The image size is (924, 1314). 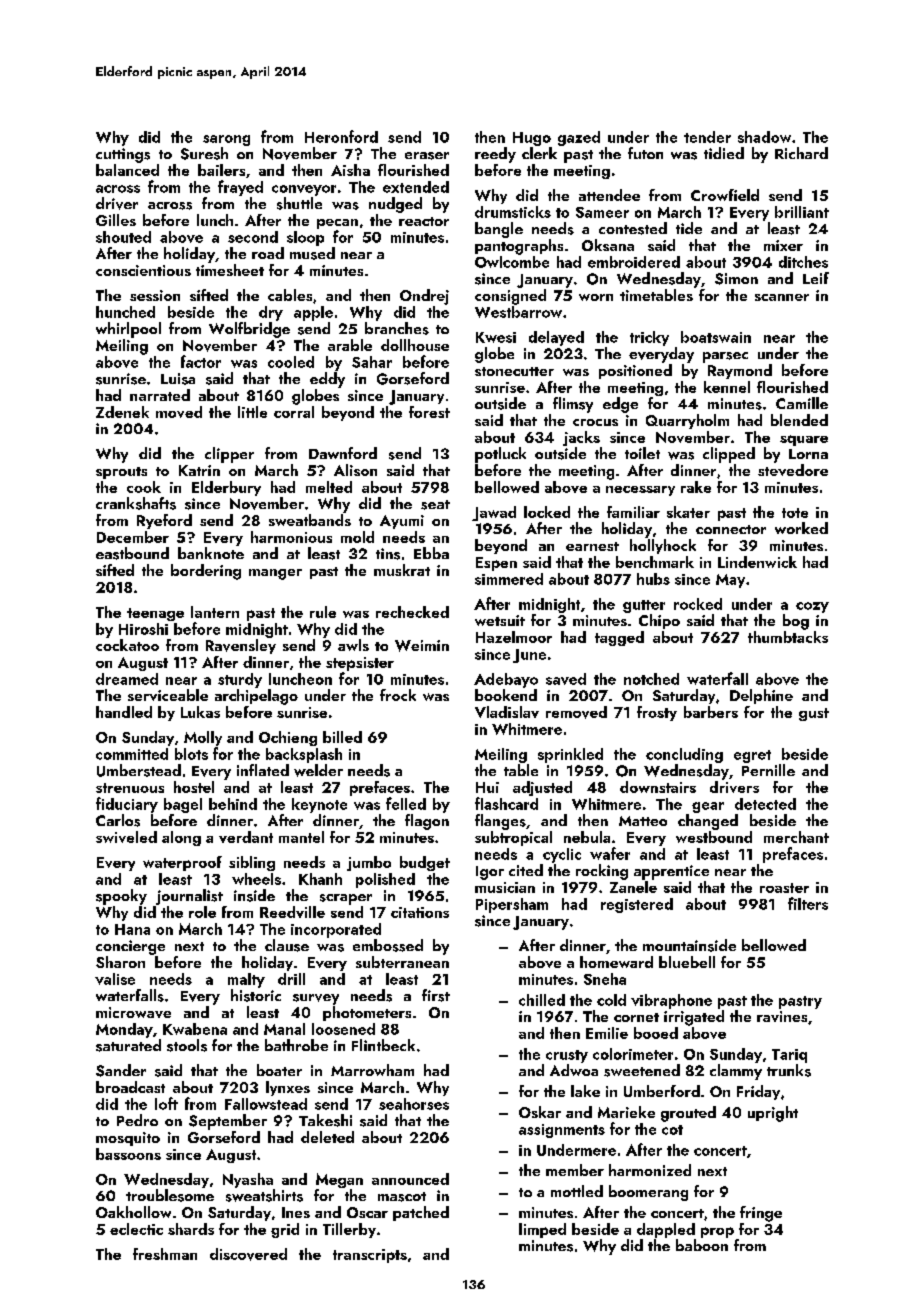 I want to click on pecan, so click(x=337, y=224).
